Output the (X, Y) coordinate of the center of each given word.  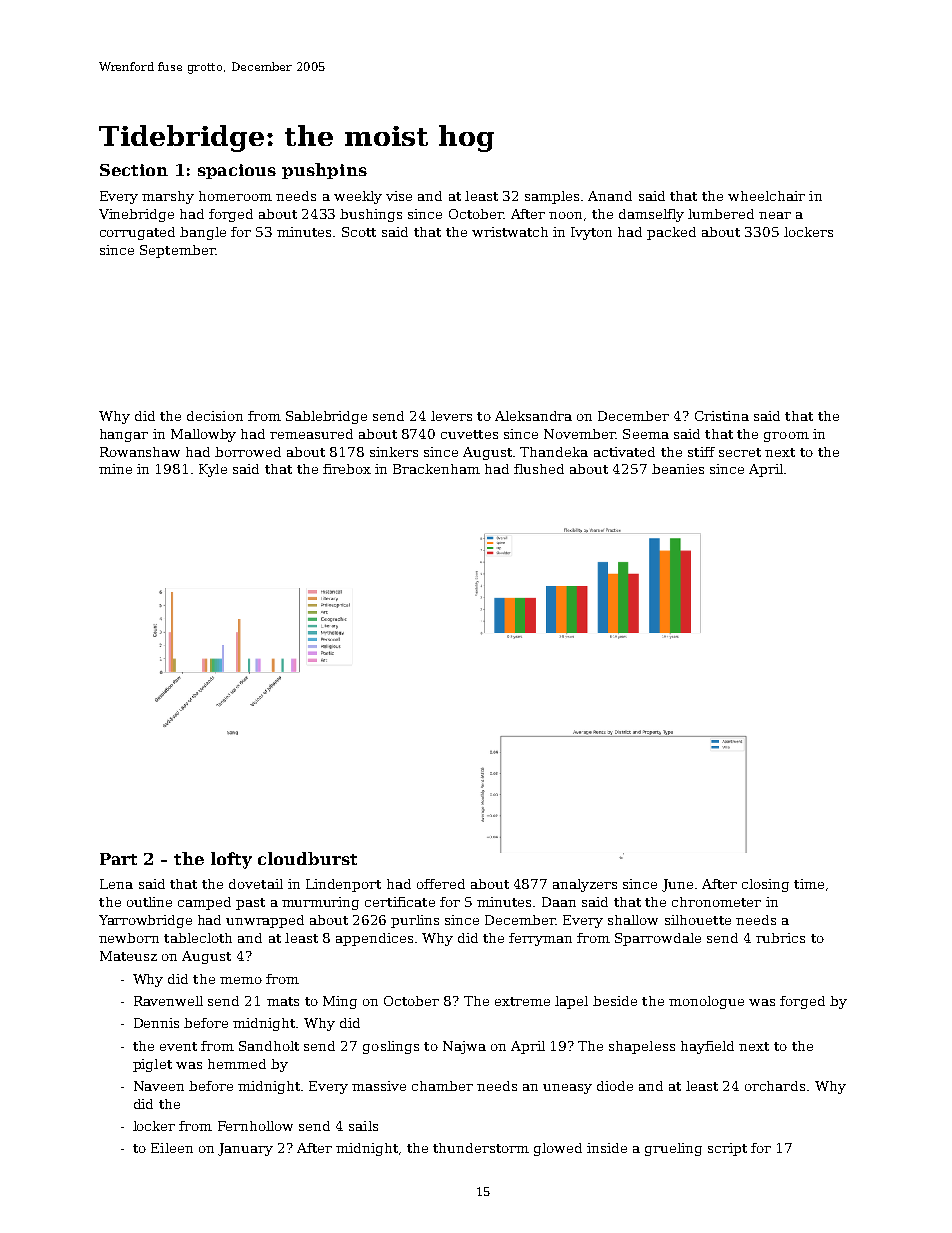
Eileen (172, 1148)
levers (451, 416)
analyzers (585, 885)
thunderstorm (481, 1148)
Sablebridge (326, 417)
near (775, 215)
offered (441, 884)
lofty (231, 860)
